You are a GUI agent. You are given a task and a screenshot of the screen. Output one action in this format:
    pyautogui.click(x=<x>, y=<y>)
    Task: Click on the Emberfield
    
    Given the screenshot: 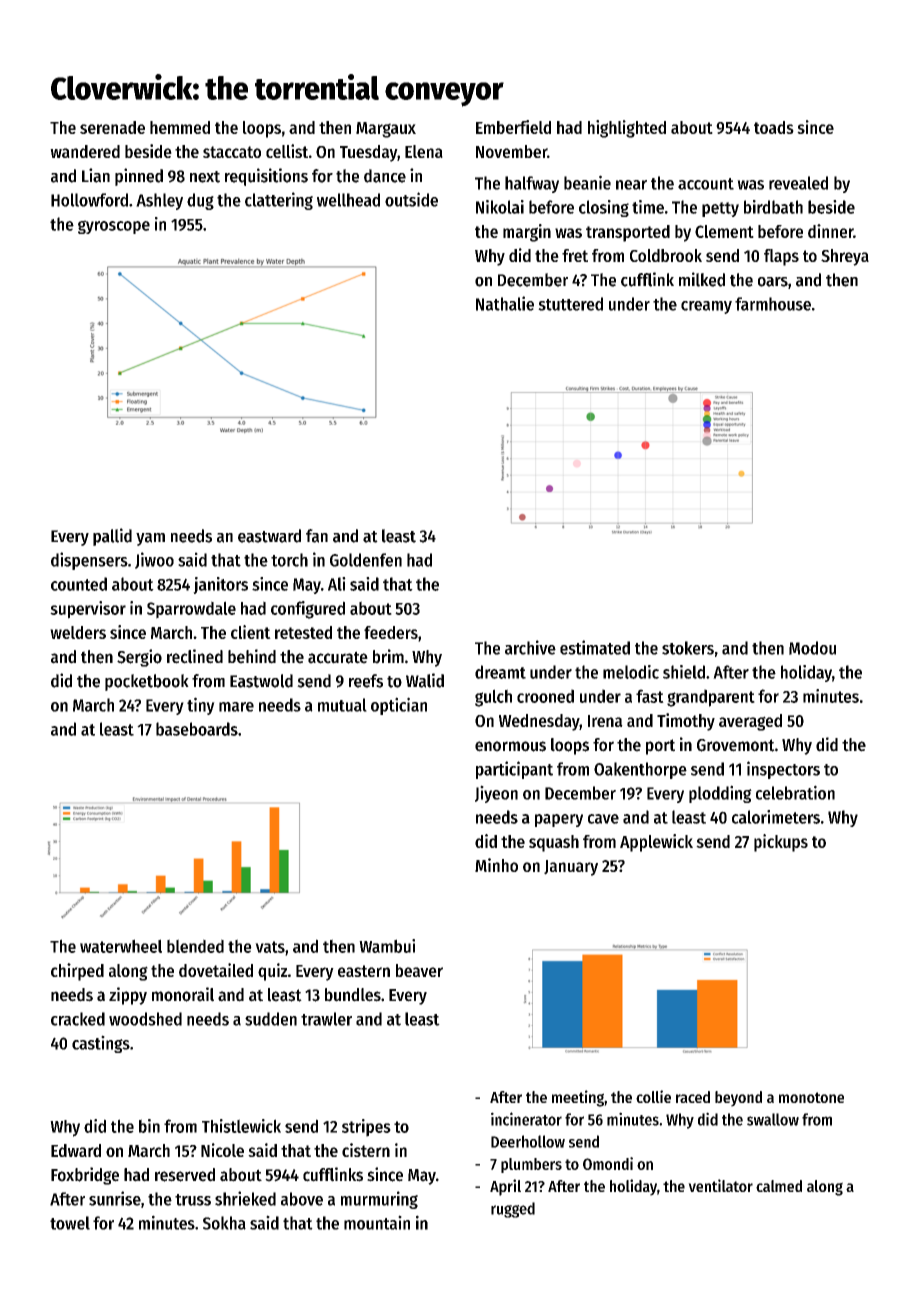 What is the action you would take?
    pyautogui.click(x=513, y=127)
